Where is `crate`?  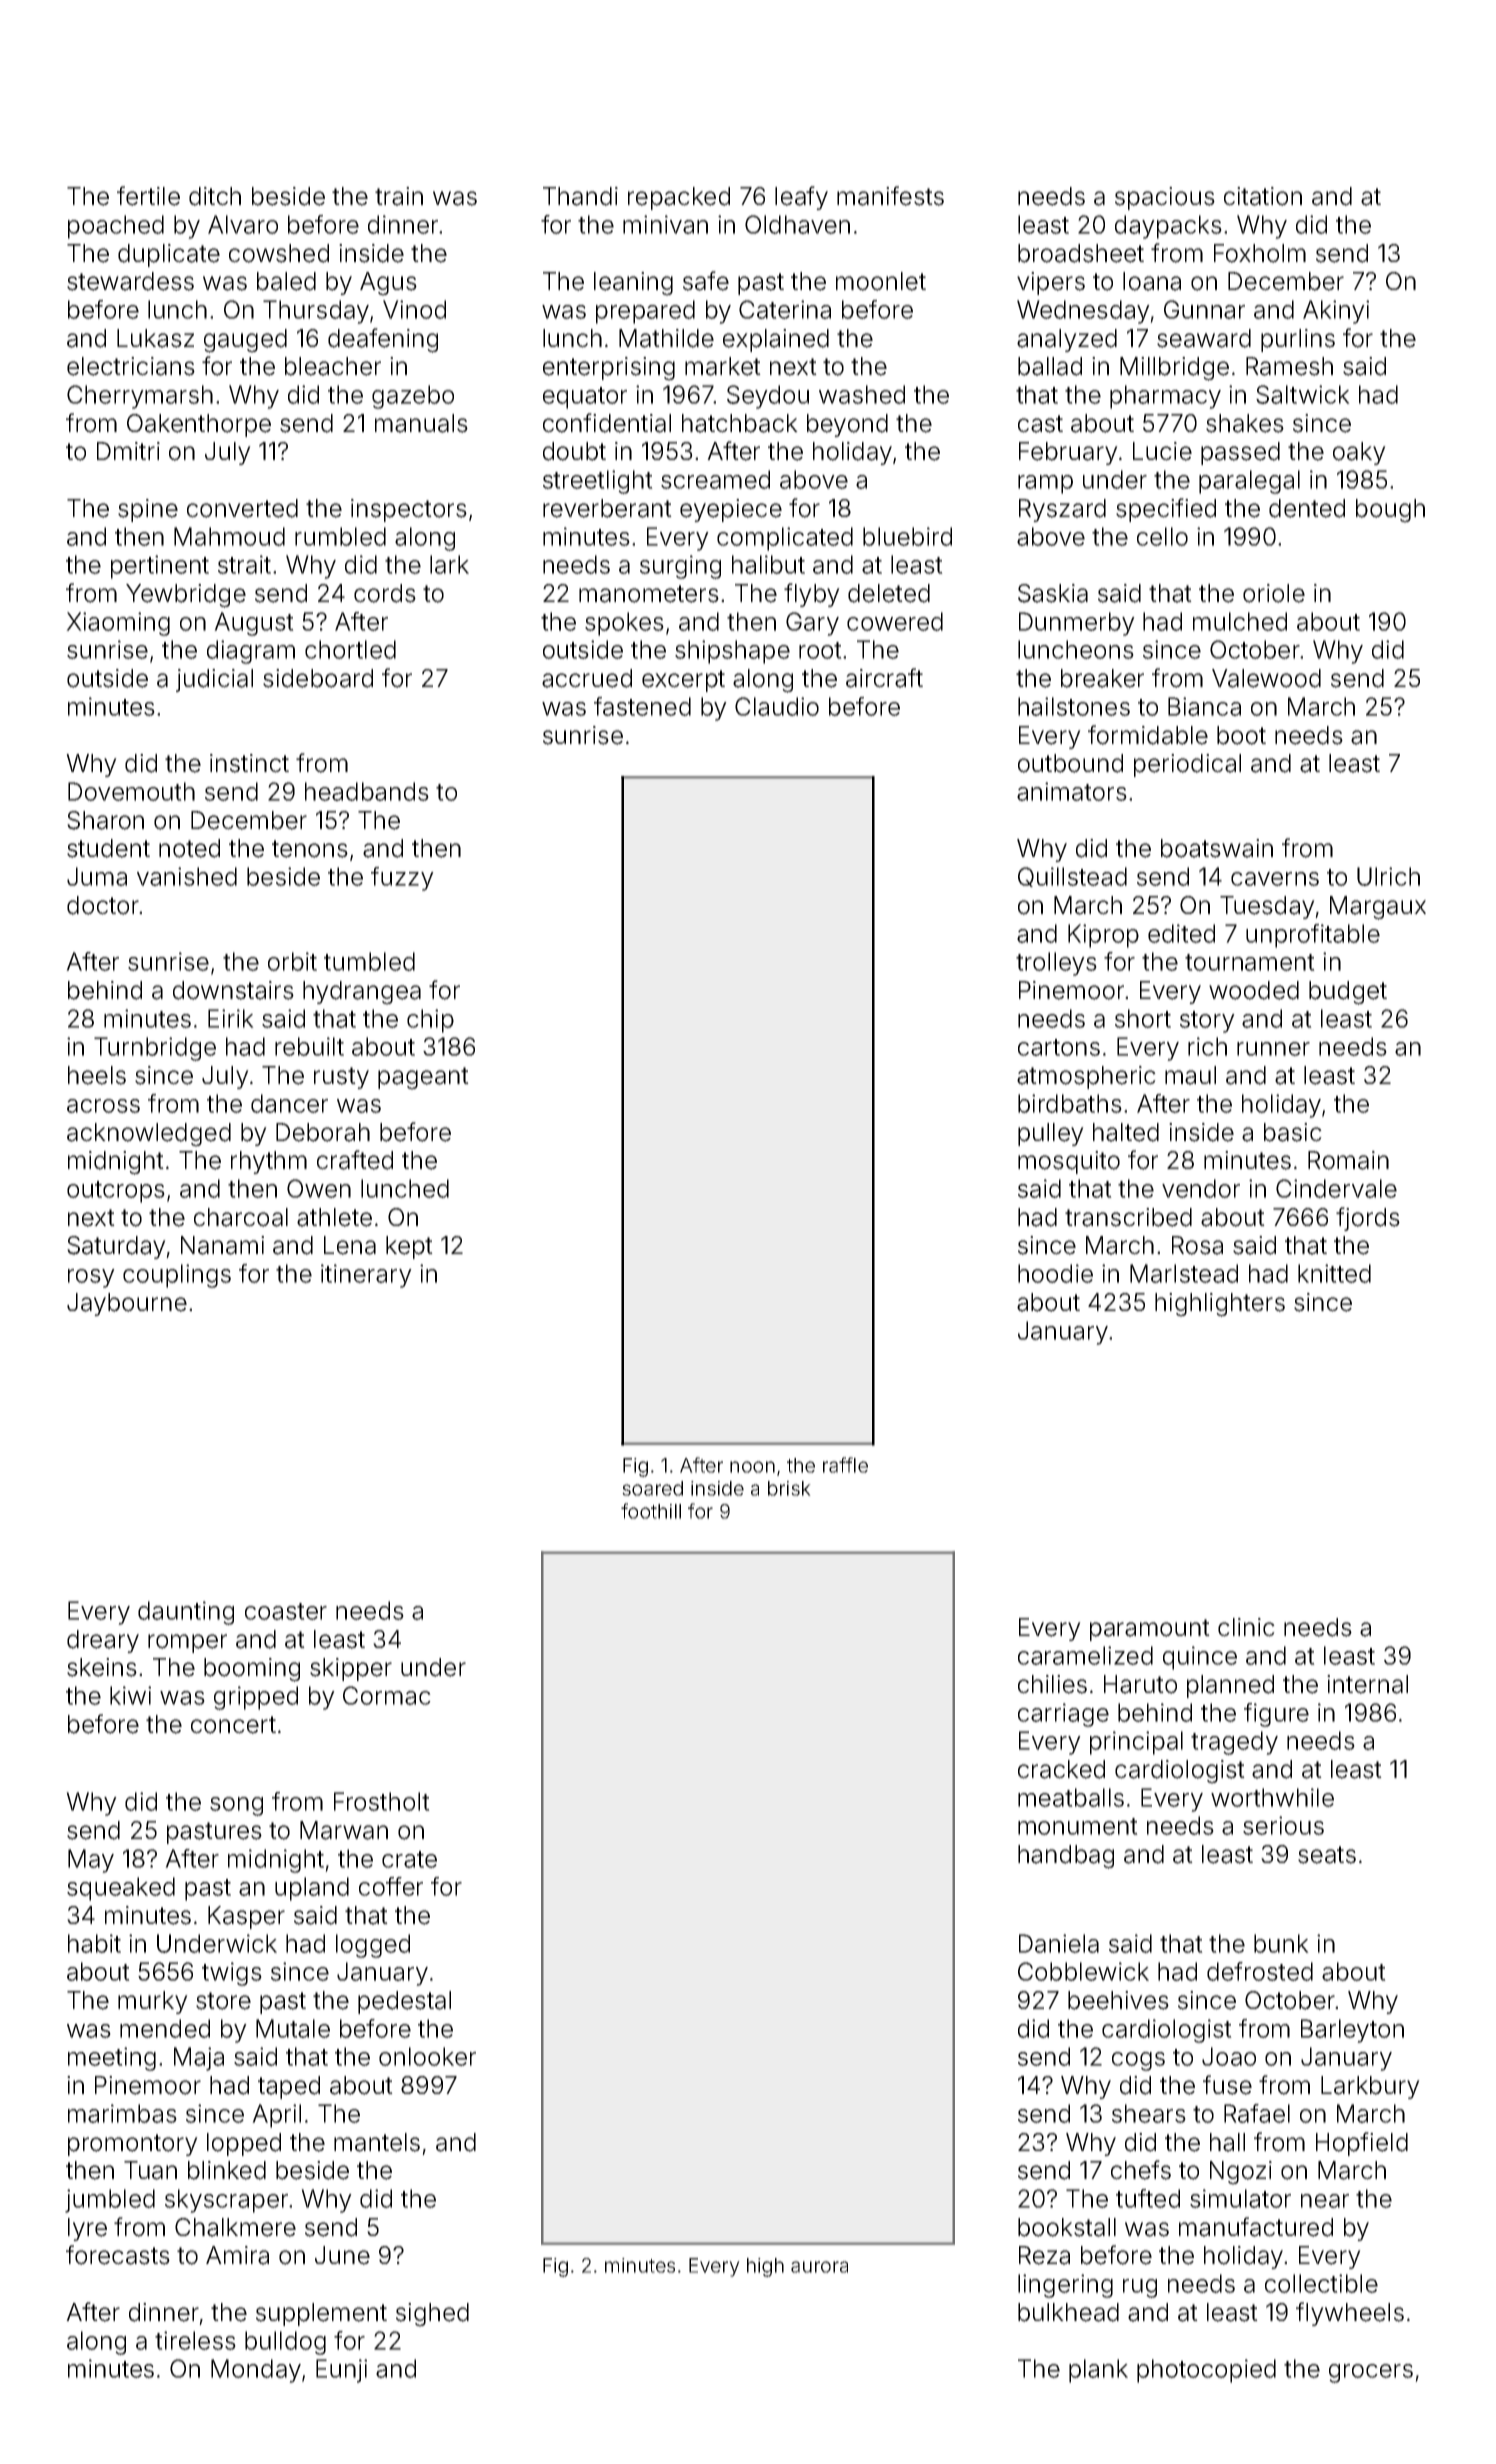
crate is located at coordinates (409, 1859).
